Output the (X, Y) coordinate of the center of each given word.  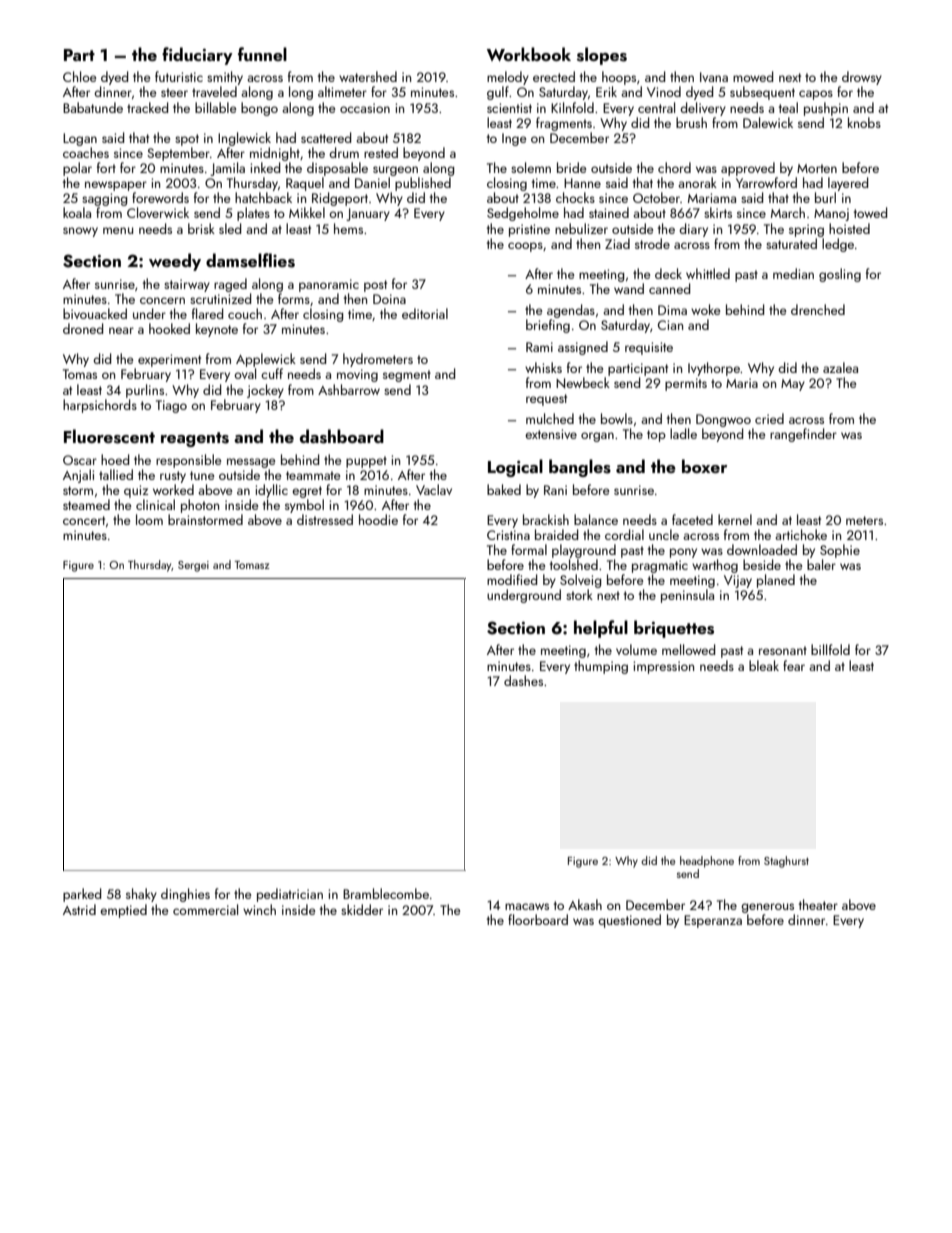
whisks (543, 367)
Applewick (266, 360)
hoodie (378, 519)
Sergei (193, 566)
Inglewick (244, 139)
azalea (840, 367)
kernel (735, 519)
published (423, 184)
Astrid (79, 909)
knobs (864, 122)
